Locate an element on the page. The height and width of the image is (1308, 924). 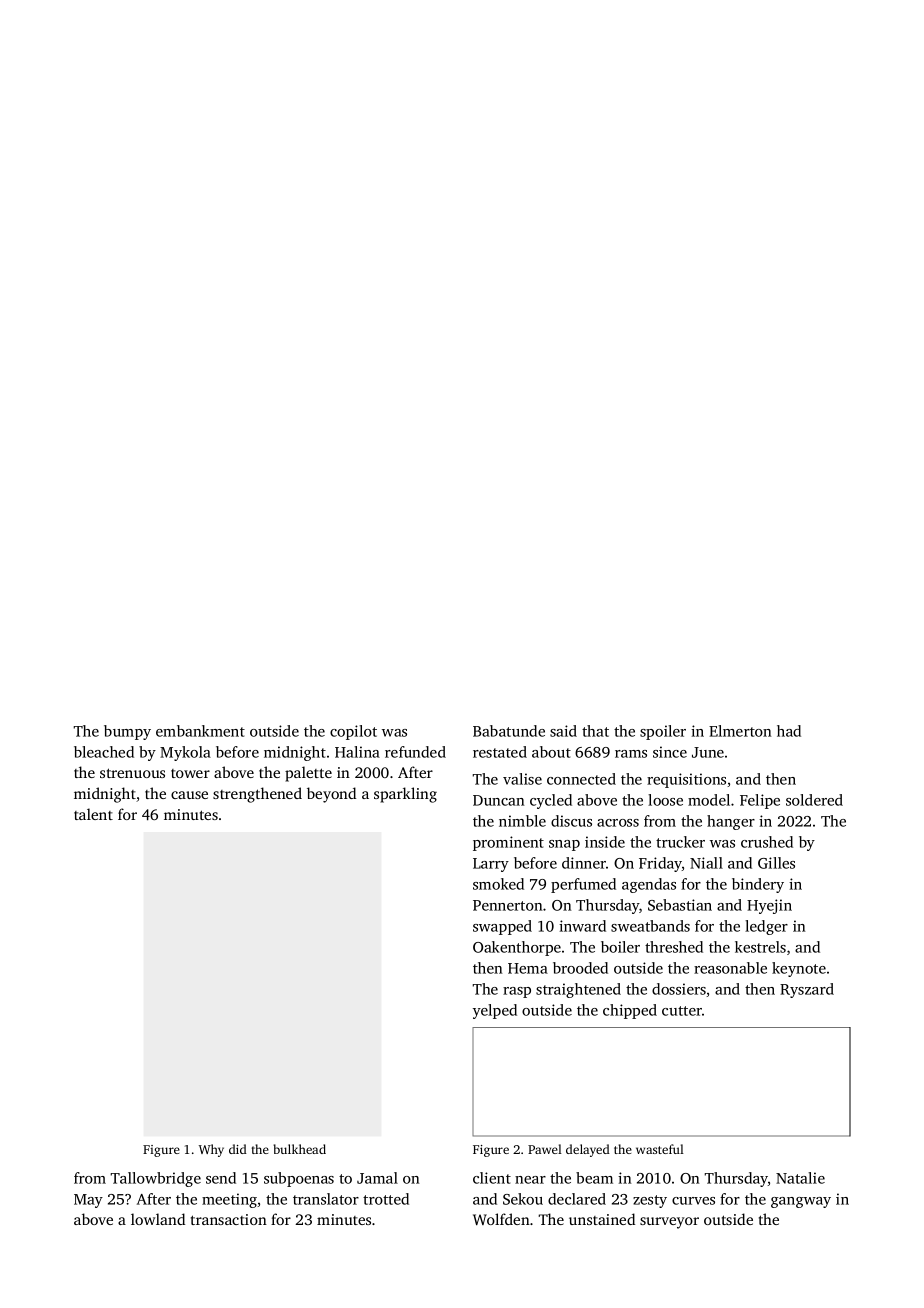
Natalie is located at coordinates (800, 1178).
